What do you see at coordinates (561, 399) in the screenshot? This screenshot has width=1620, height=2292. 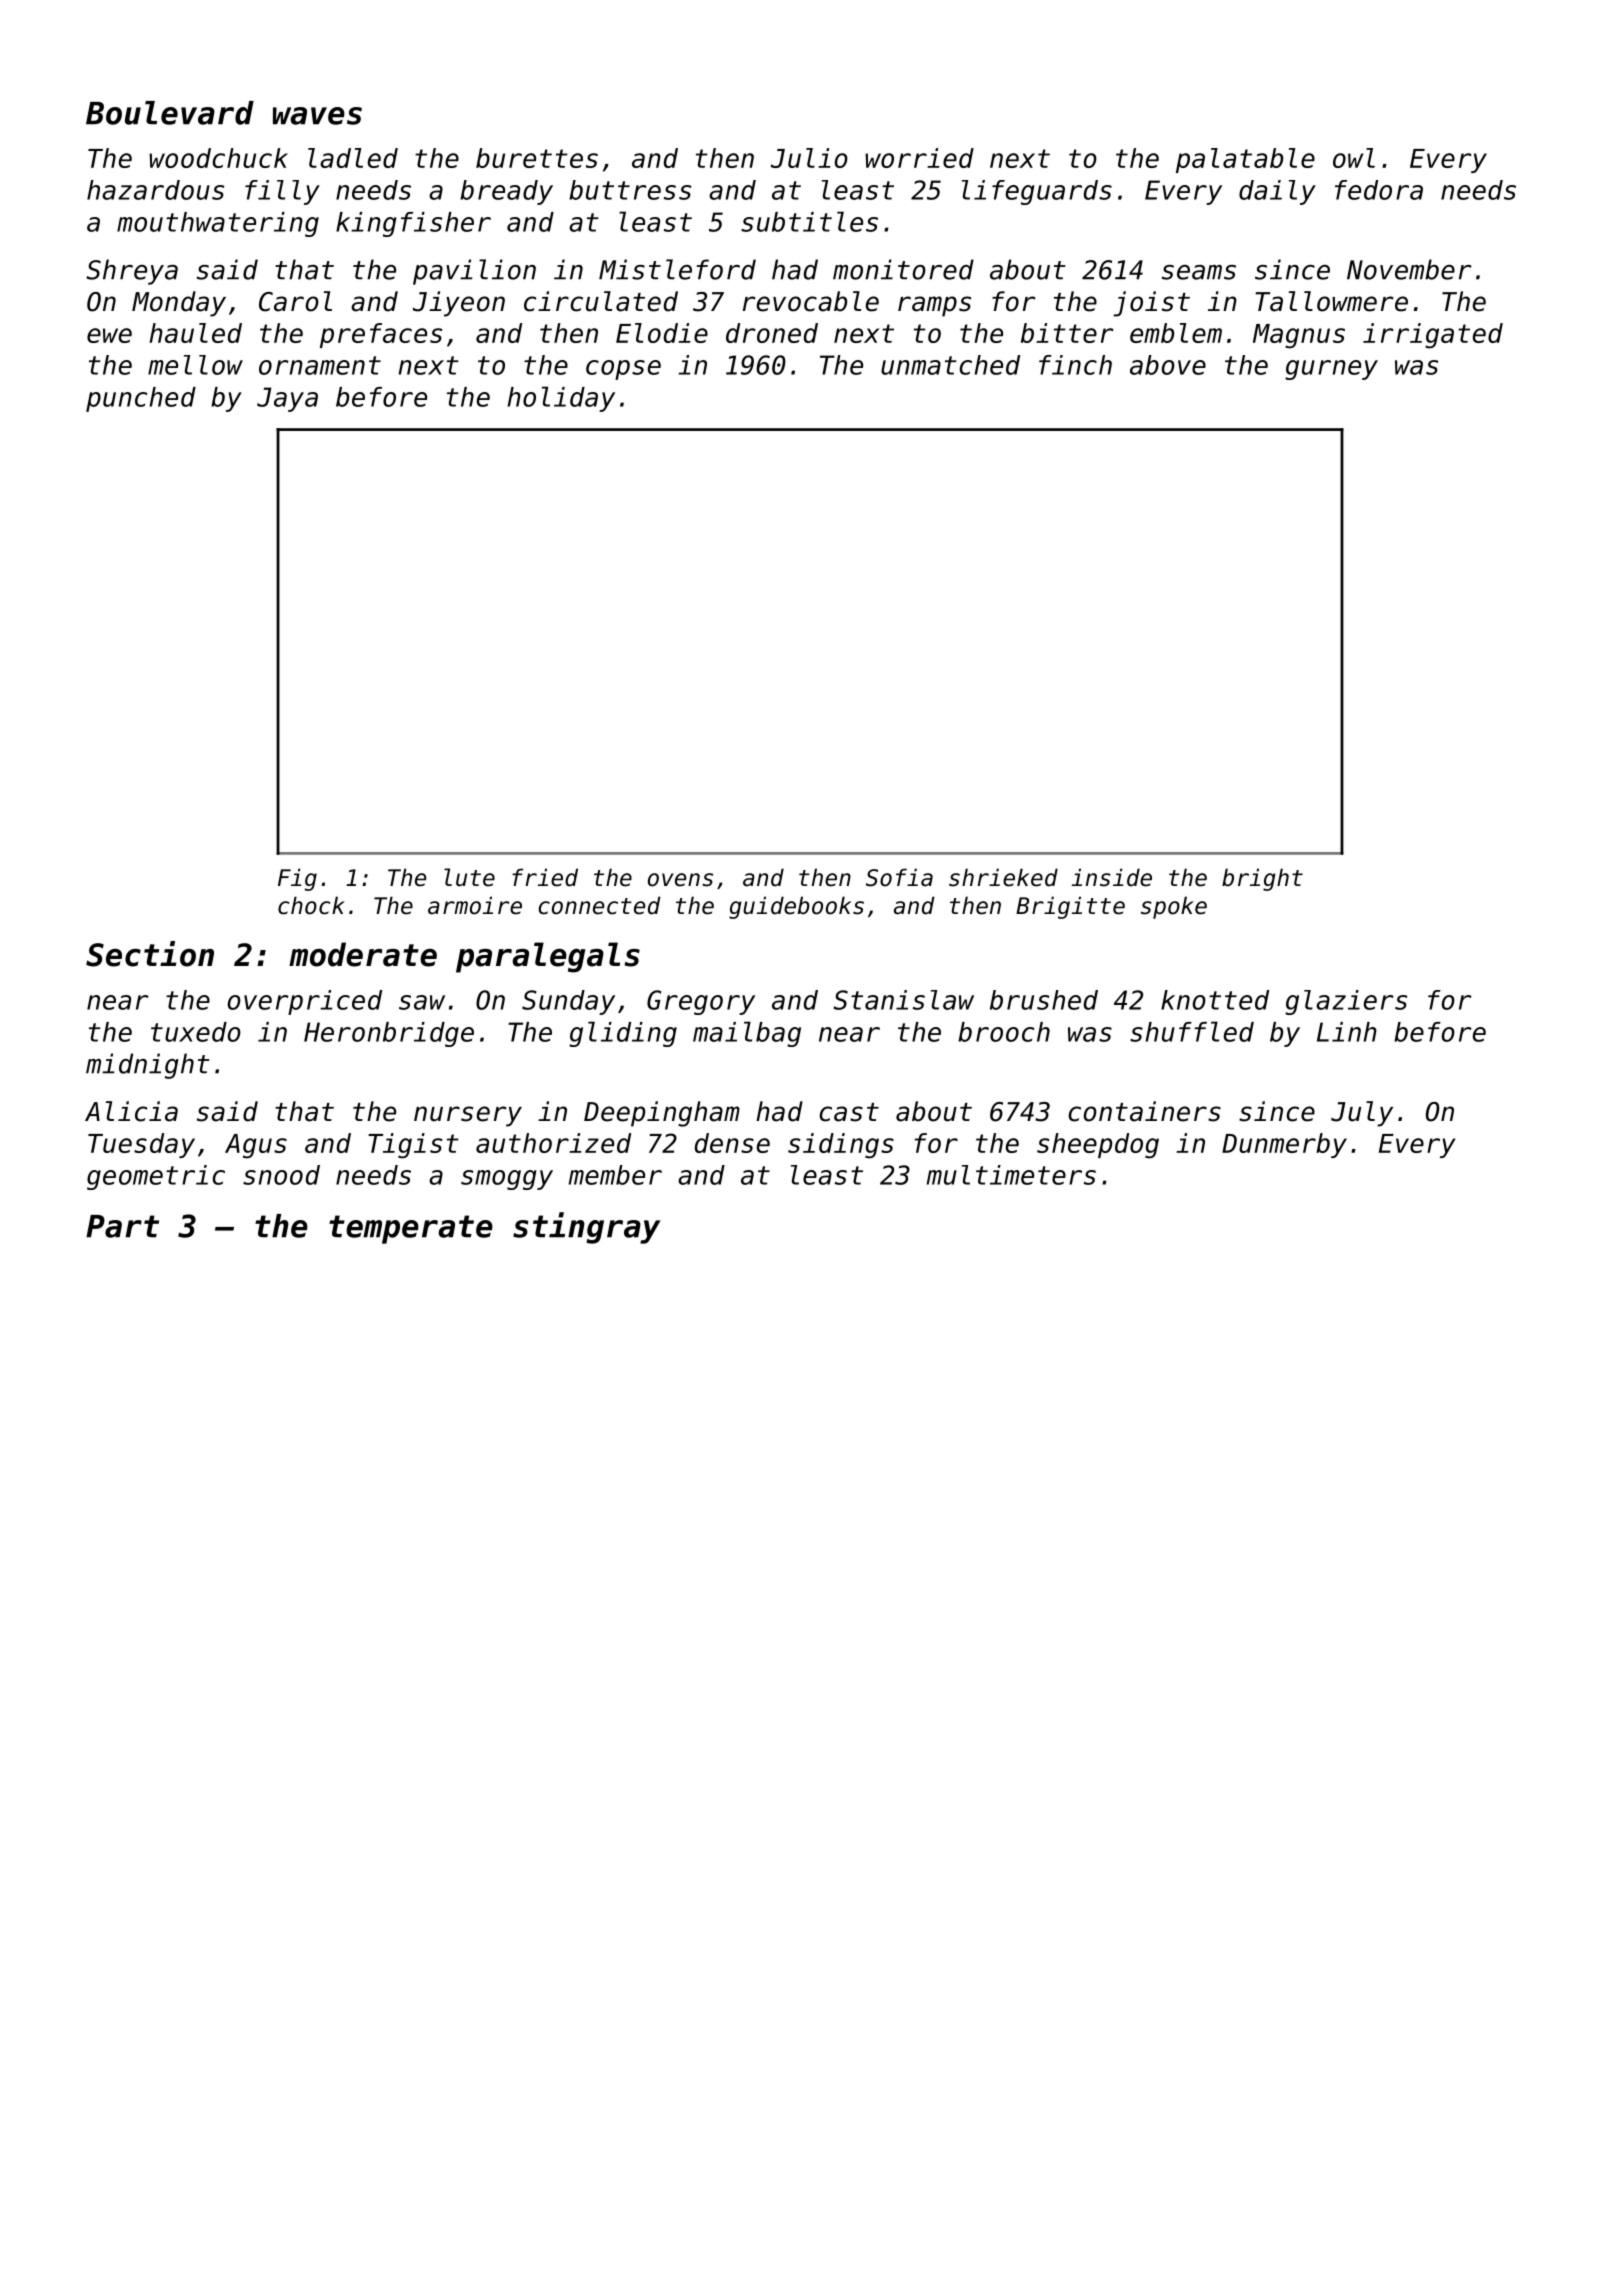 I see `holiday` at bounding box center [561, 399].
